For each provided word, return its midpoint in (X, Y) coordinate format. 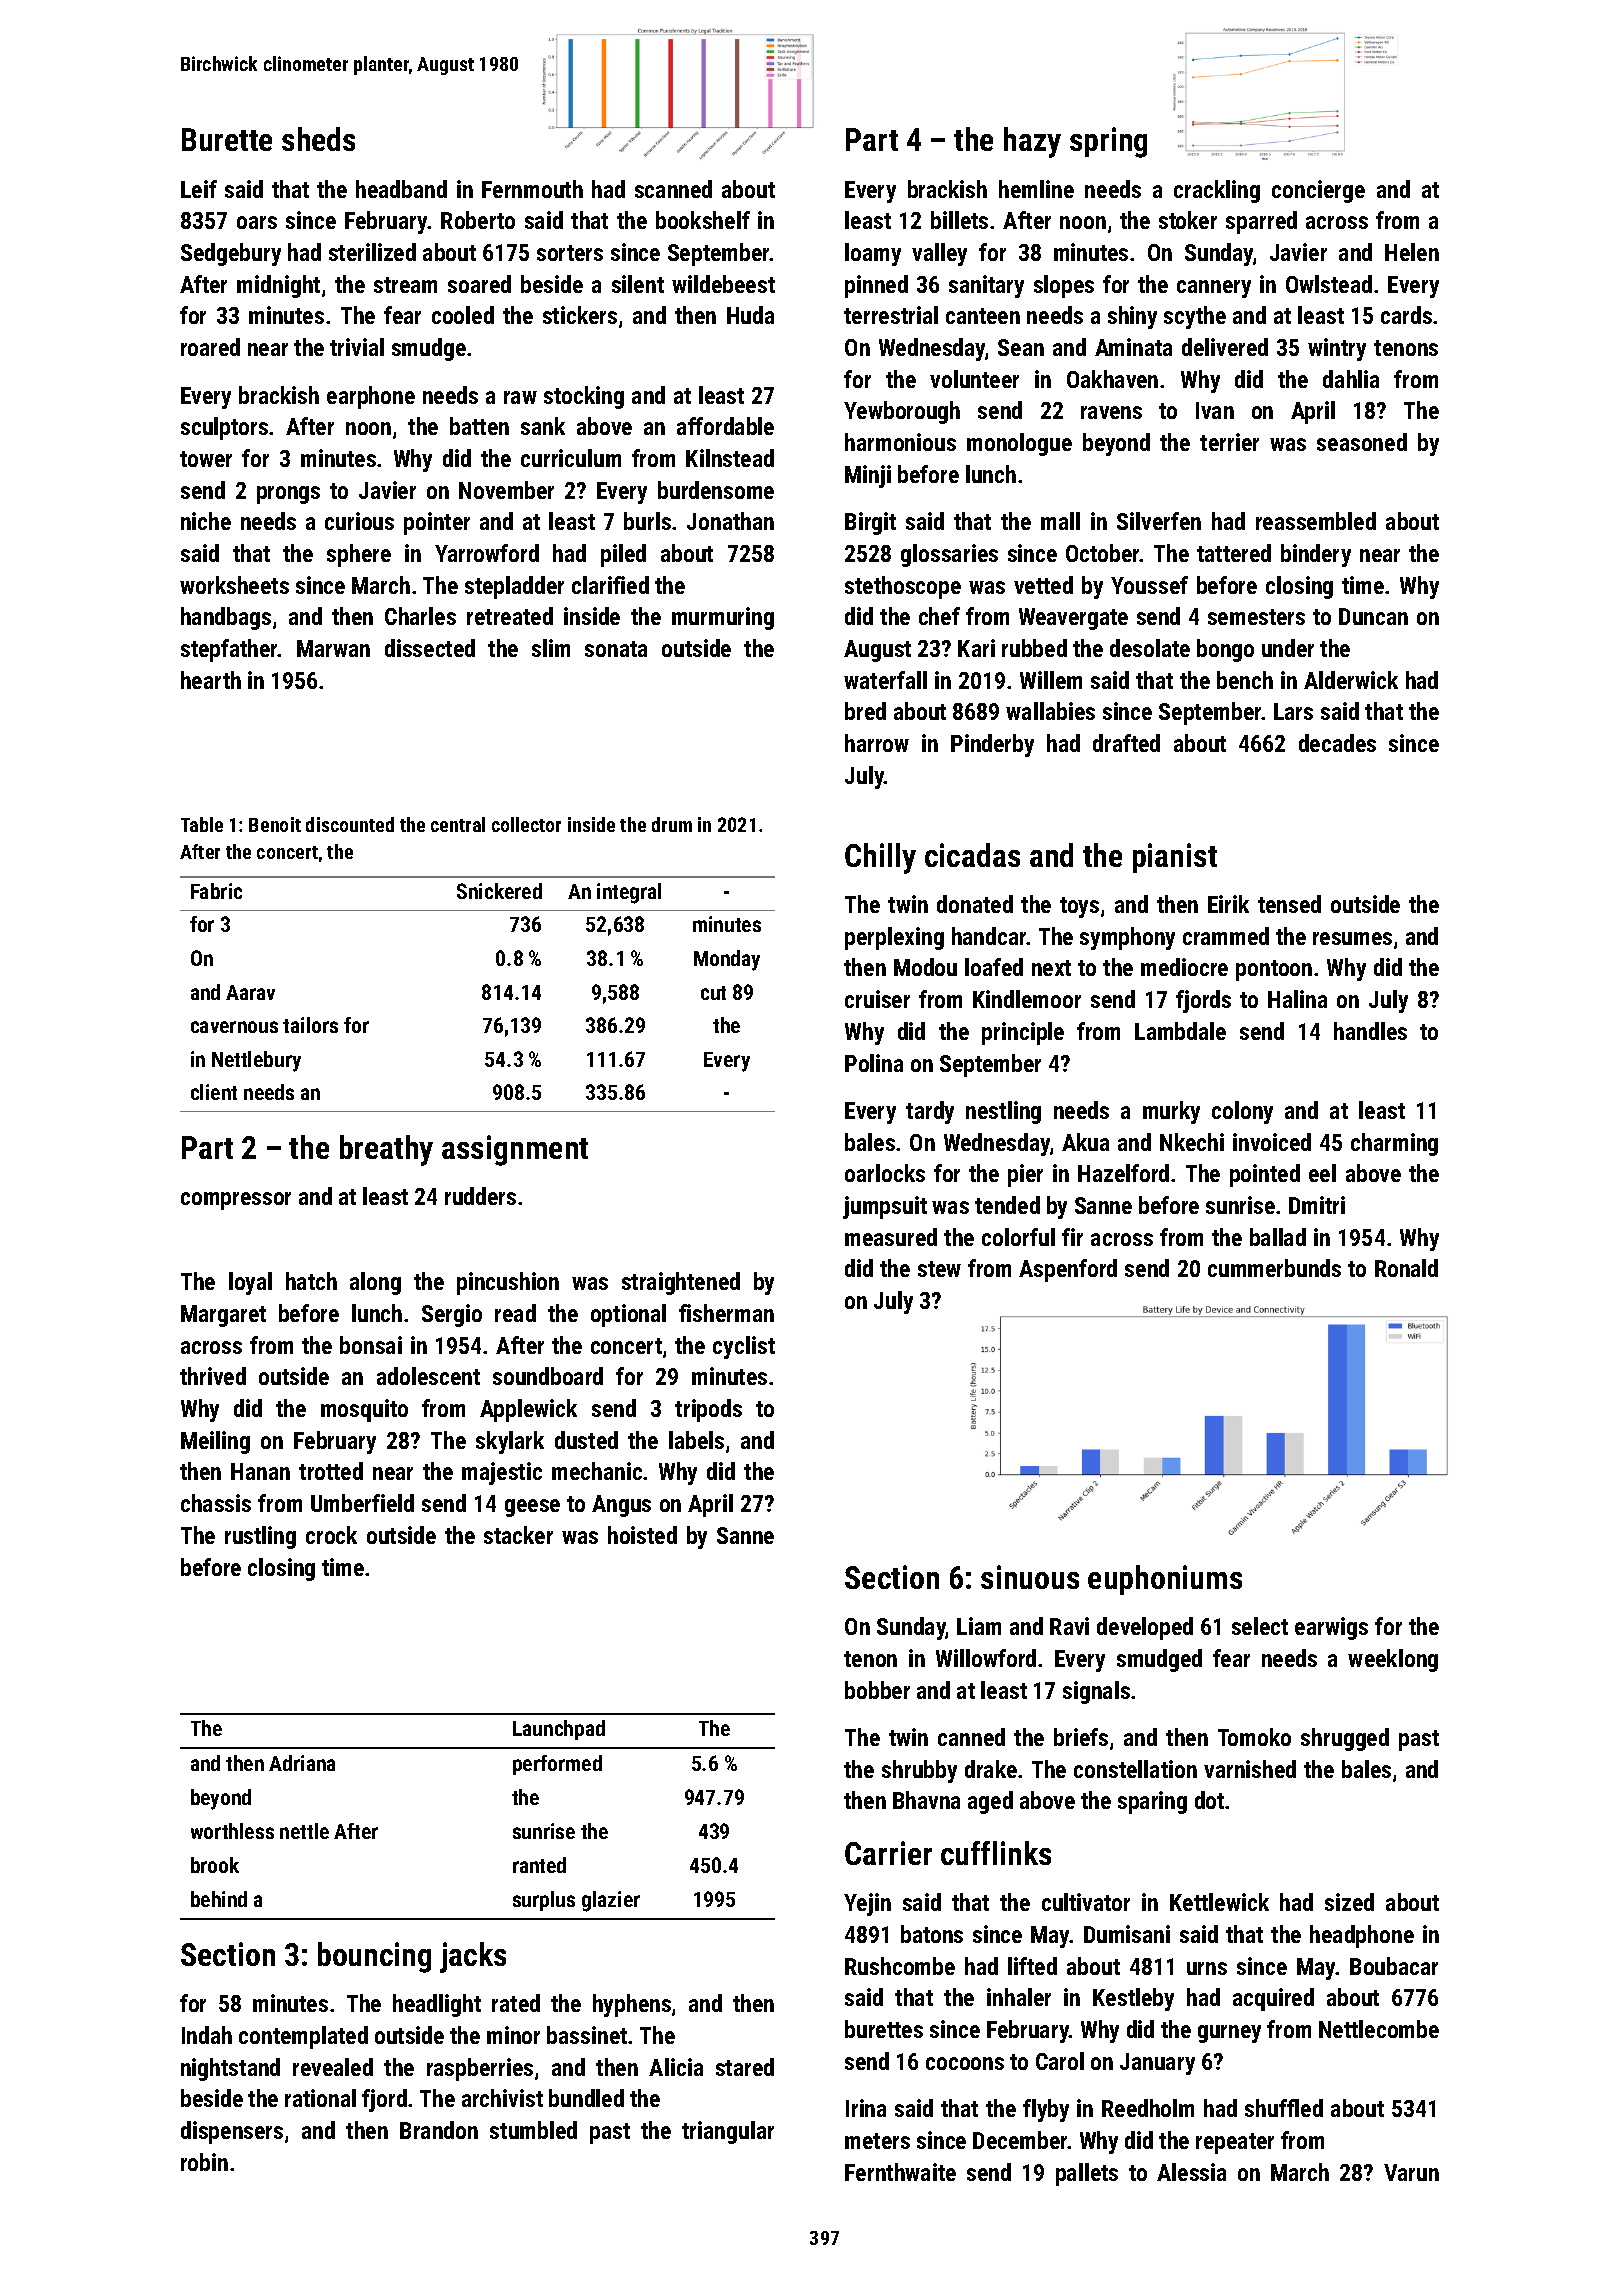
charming (1394, 1144)
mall (1060, 521)
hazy (1032, 142)
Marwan (333, 648)
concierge (1318, 191)
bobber (877, 1690)
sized (1349, 1902)
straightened (681, 1283)
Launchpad (559, 1730)
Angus (621, 1506)
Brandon (439, 2130)
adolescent (428, 1376)
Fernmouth (532, 189)
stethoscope (903, 587)
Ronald (1406, 1268)
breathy (386, 1150)
